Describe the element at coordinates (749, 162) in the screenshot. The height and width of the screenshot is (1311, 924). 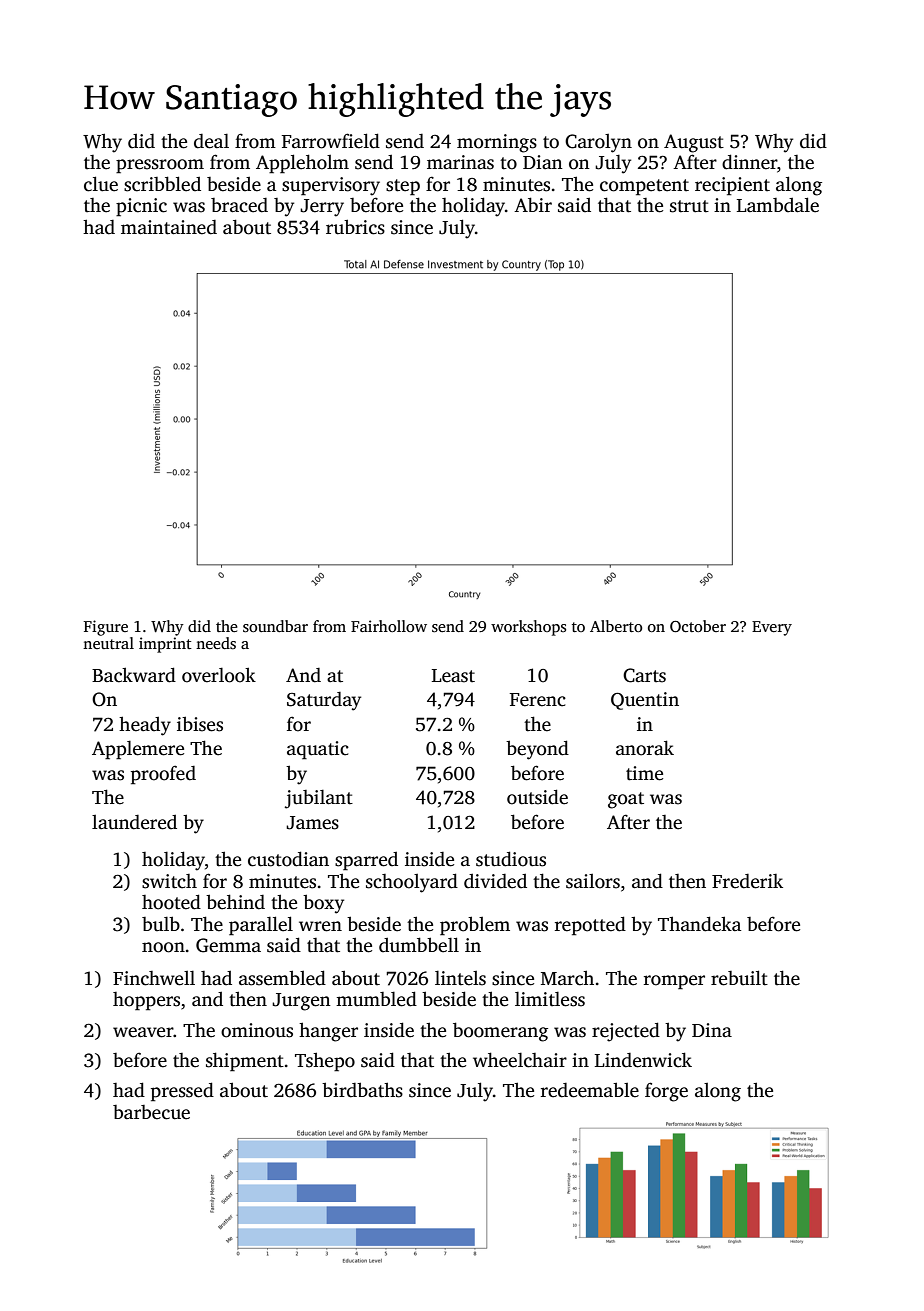
I see `dinner` at that location.
